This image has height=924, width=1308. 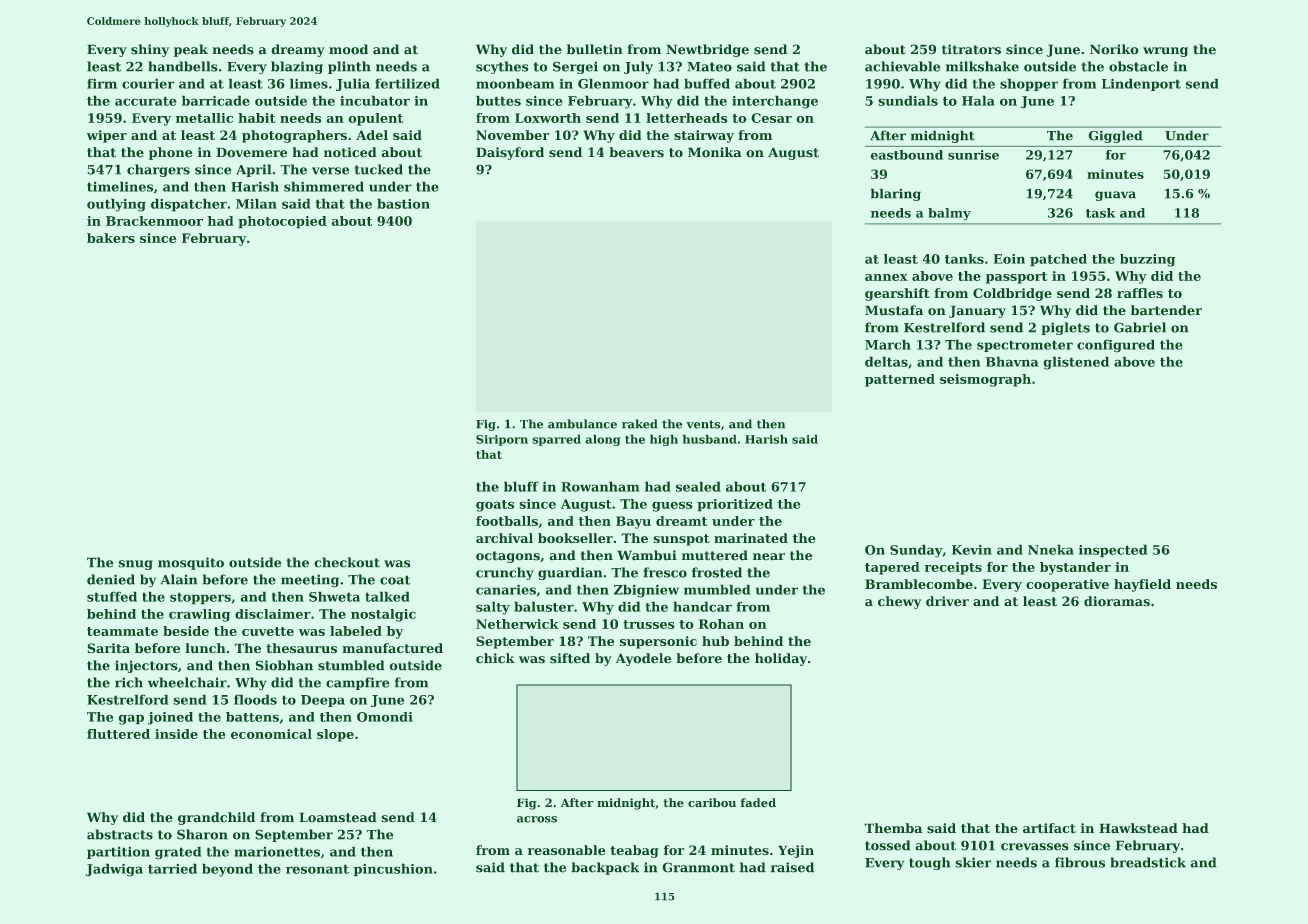 What do you see at coordinates (403, 203) in the image?
I see `bastion` at bounding box center [403, 203].
